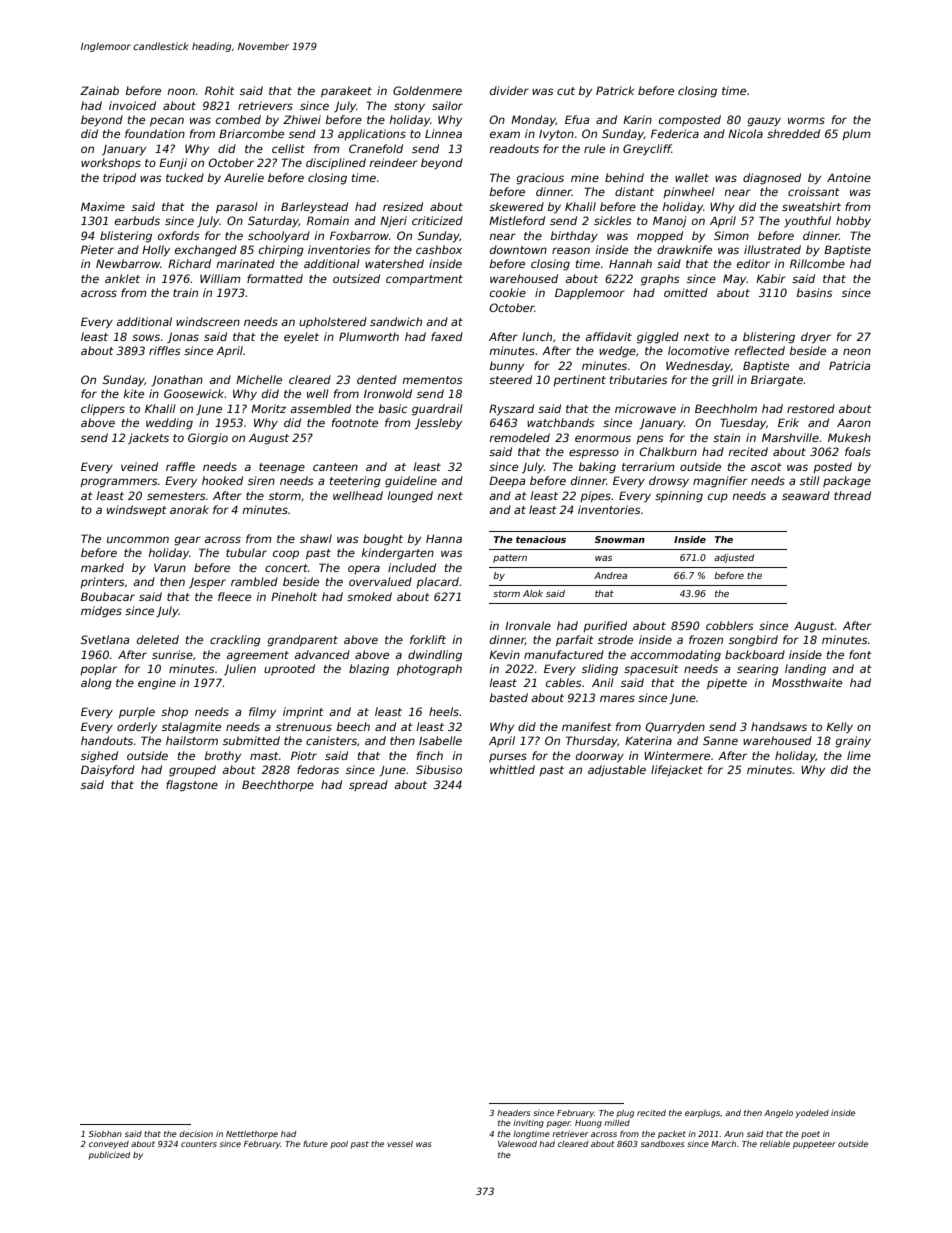  Describe the element at coordinates (192, 786) in the image. I see `flagstone` at that location.
